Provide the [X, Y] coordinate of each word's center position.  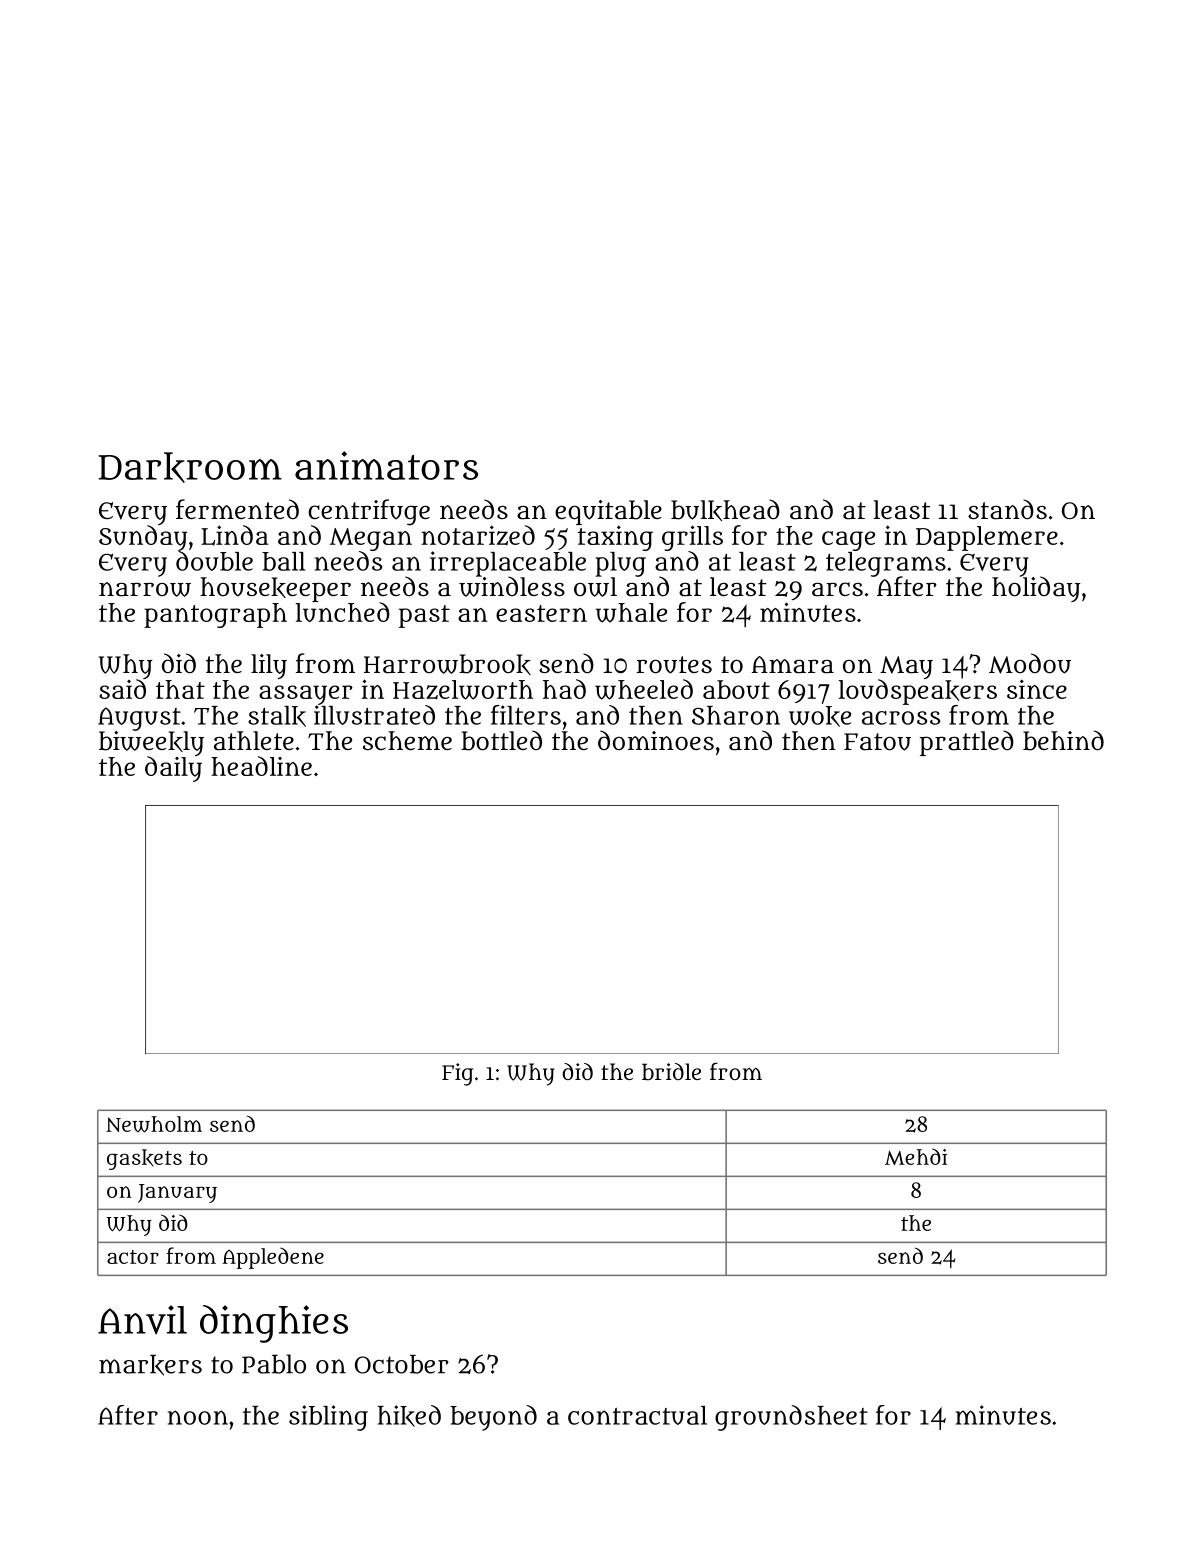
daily [173, 769]
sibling [328, 1418]
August [139, 719]
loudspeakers [917, 692]
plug [620, 564]
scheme [407, 740]
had [564, 689]
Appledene [273, 1258]
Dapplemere [987, 538]
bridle [671, 1072]
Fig [457, 1074]
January [177, 1193]
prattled [967, 743]
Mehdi [916, 1156]
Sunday [143, 538]
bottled [501, 740]
